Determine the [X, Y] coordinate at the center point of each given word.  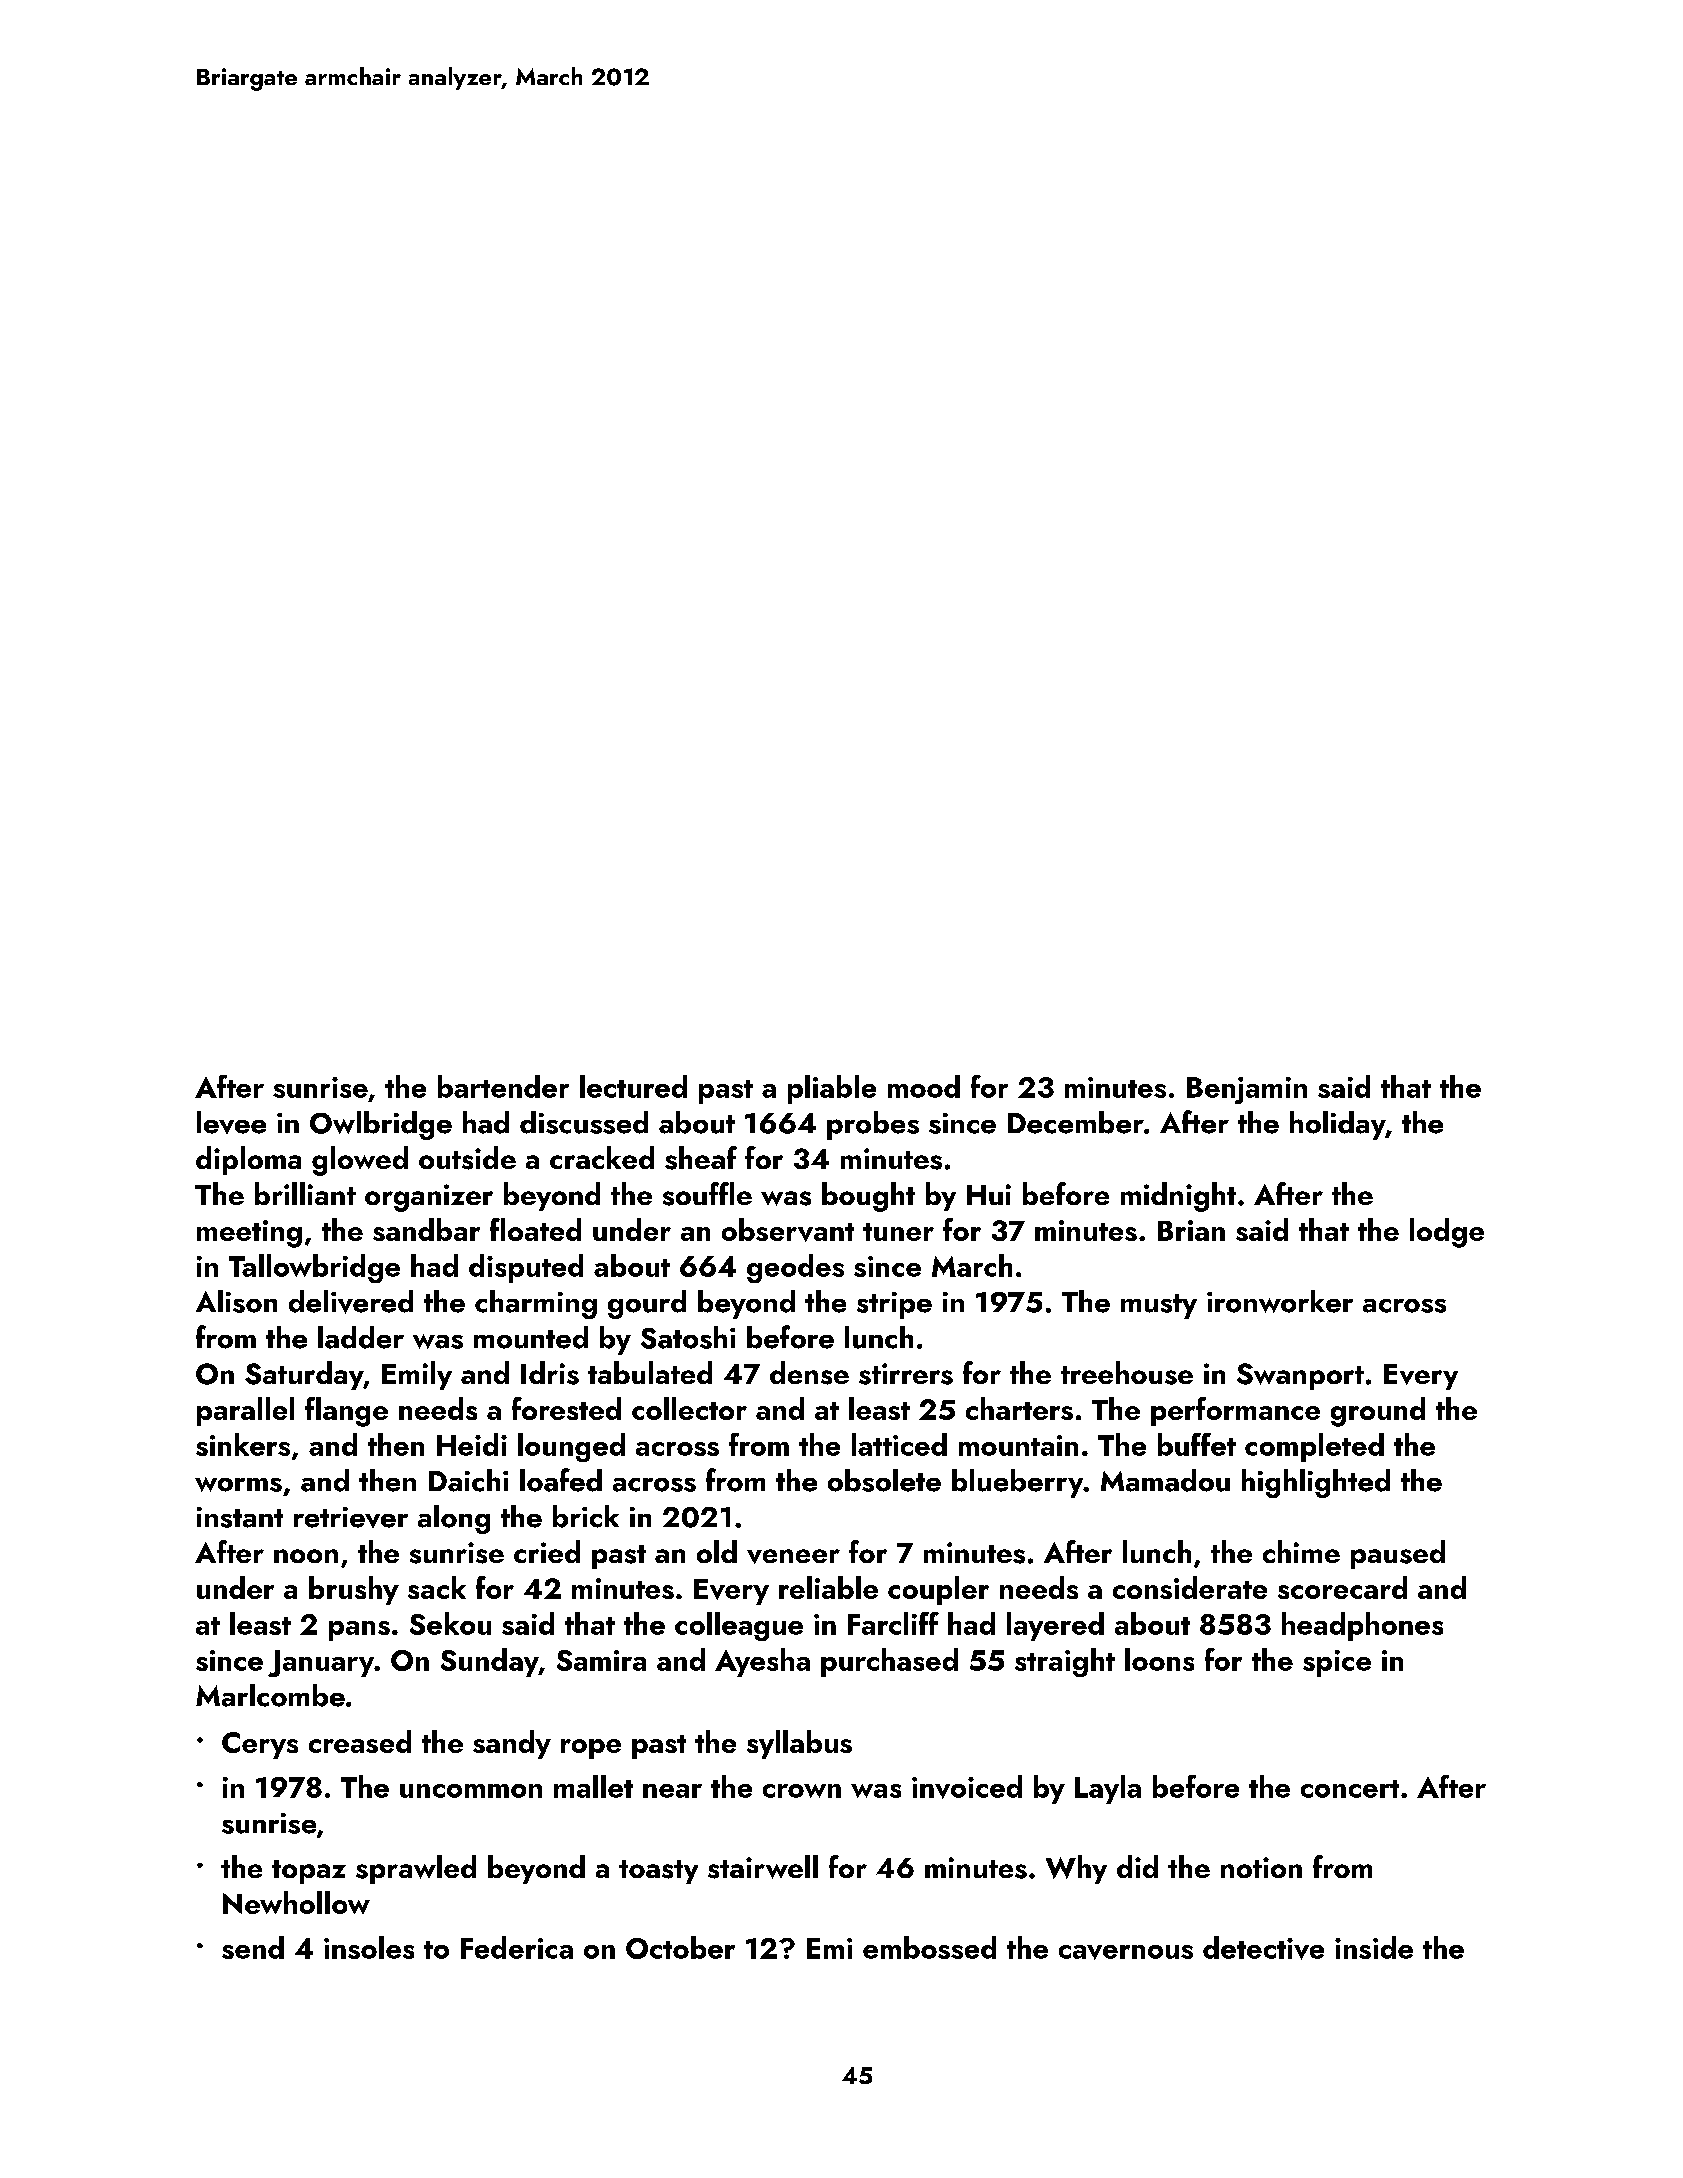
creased [360, 1741]
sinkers [243, 1444]
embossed [929, 1947]
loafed [561, 1480]
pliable [832, 1089]
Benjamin [1247, 1090]
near [672, 1791]
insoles [369, 1947]
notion [1261, 1867]
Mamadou [1165, 1480]
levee [231, 1122]
